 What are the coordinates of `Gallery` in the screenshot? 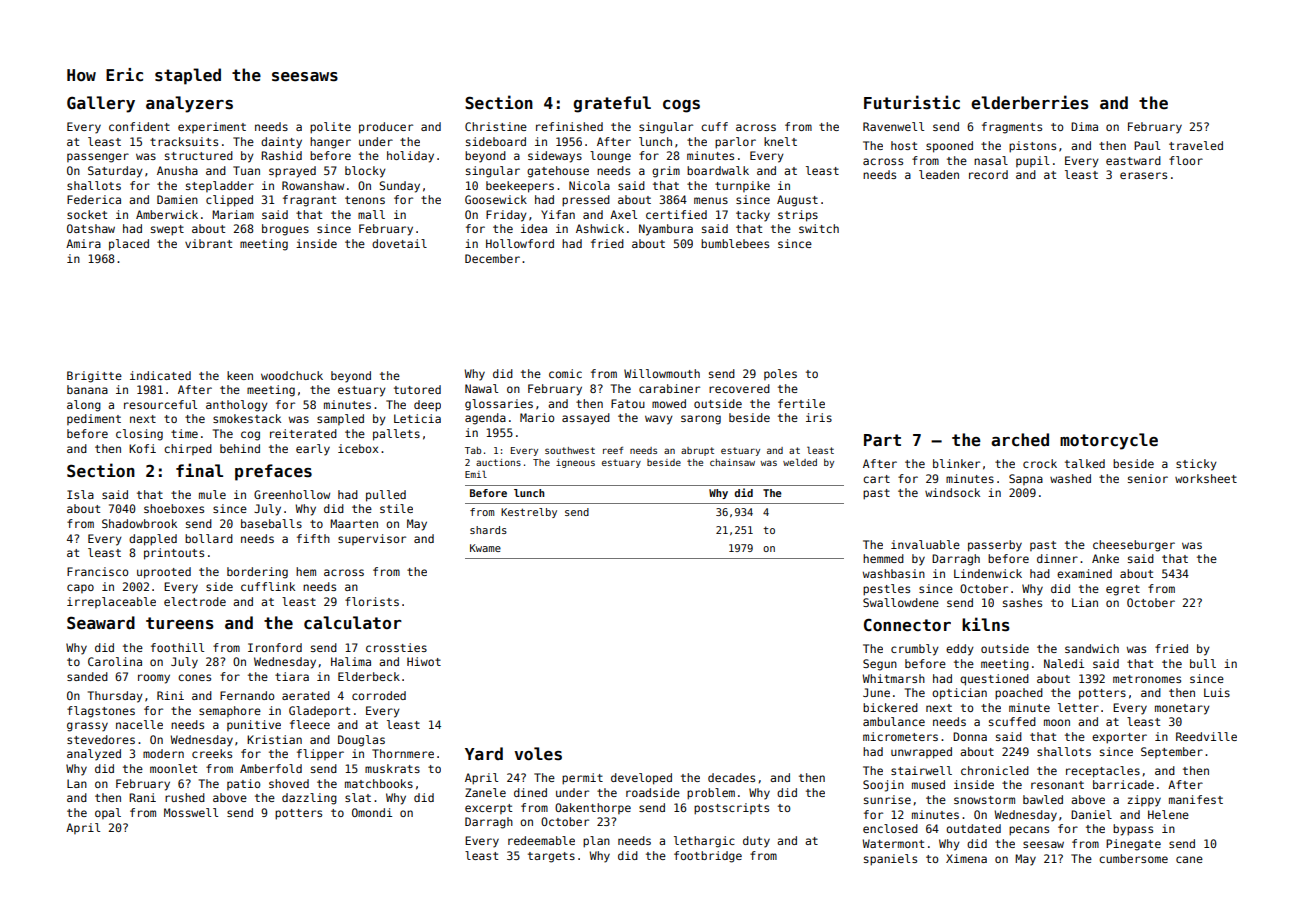 It's located at (101, 104).
